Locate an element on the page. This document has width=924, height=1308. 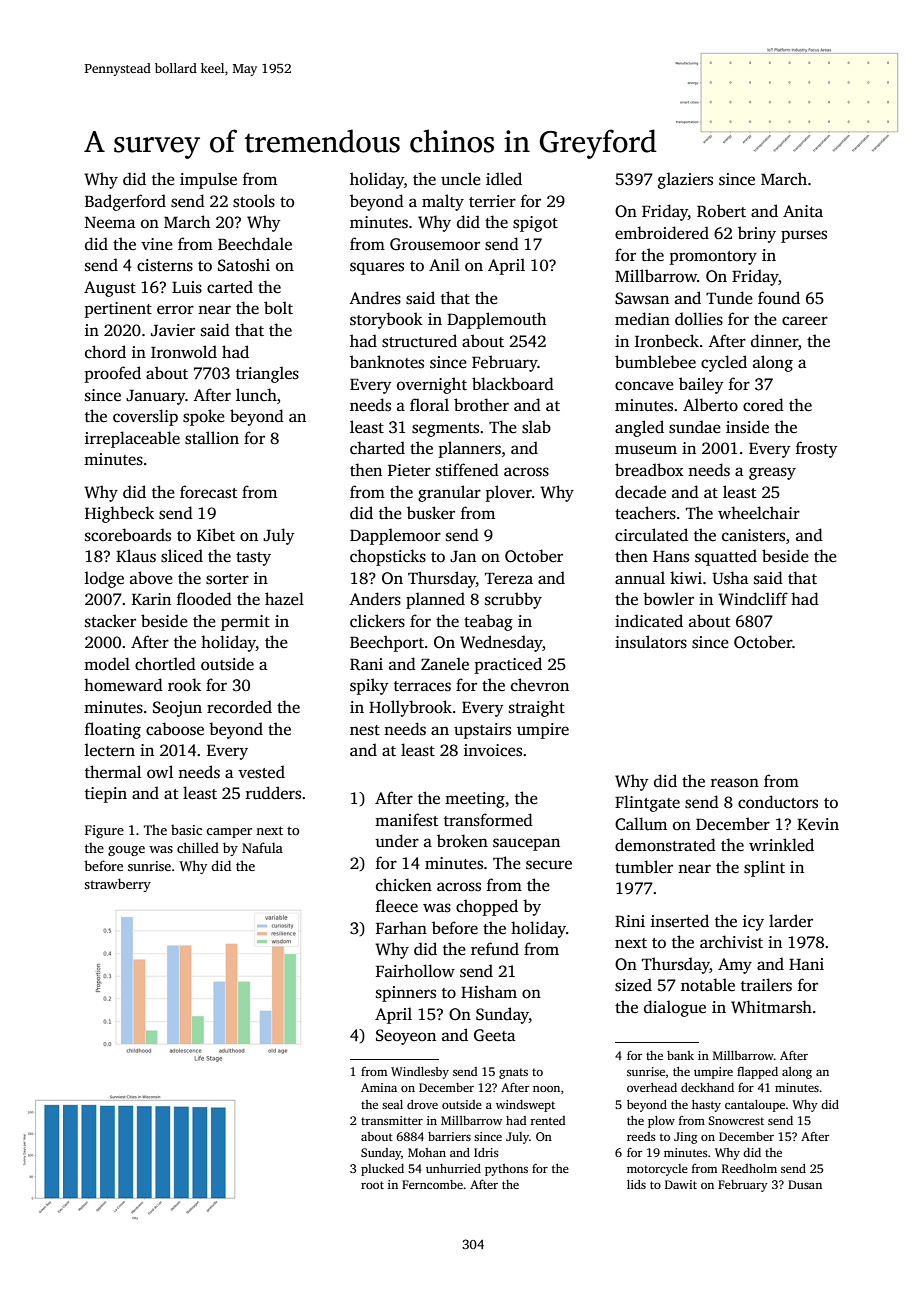
root is located at coordinates (372, 1185).
